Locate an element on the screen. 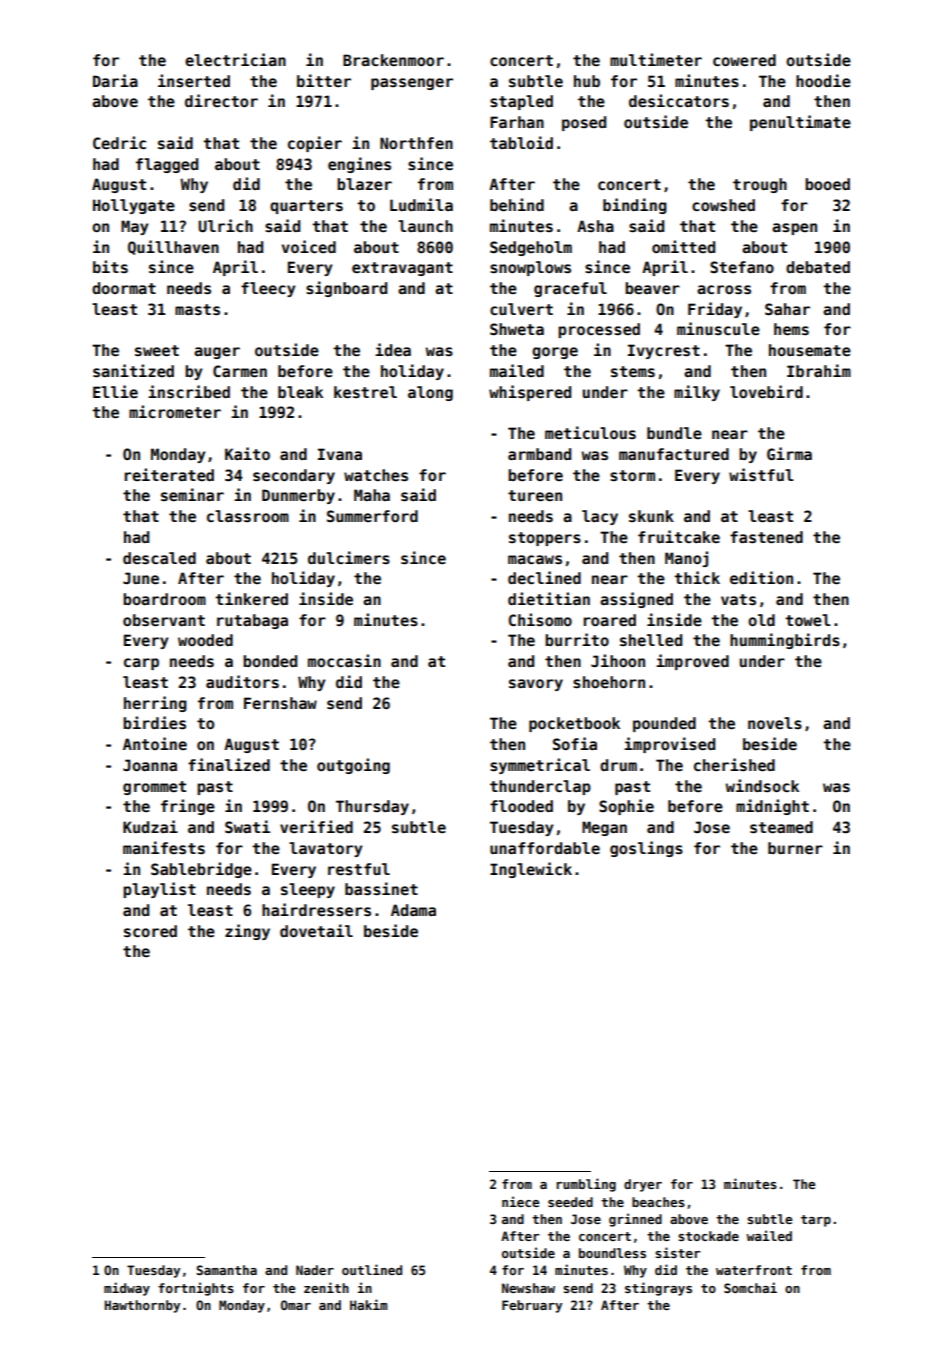 This screenshot has width=943, height=1366. along is located at coordinates (430, 393).
